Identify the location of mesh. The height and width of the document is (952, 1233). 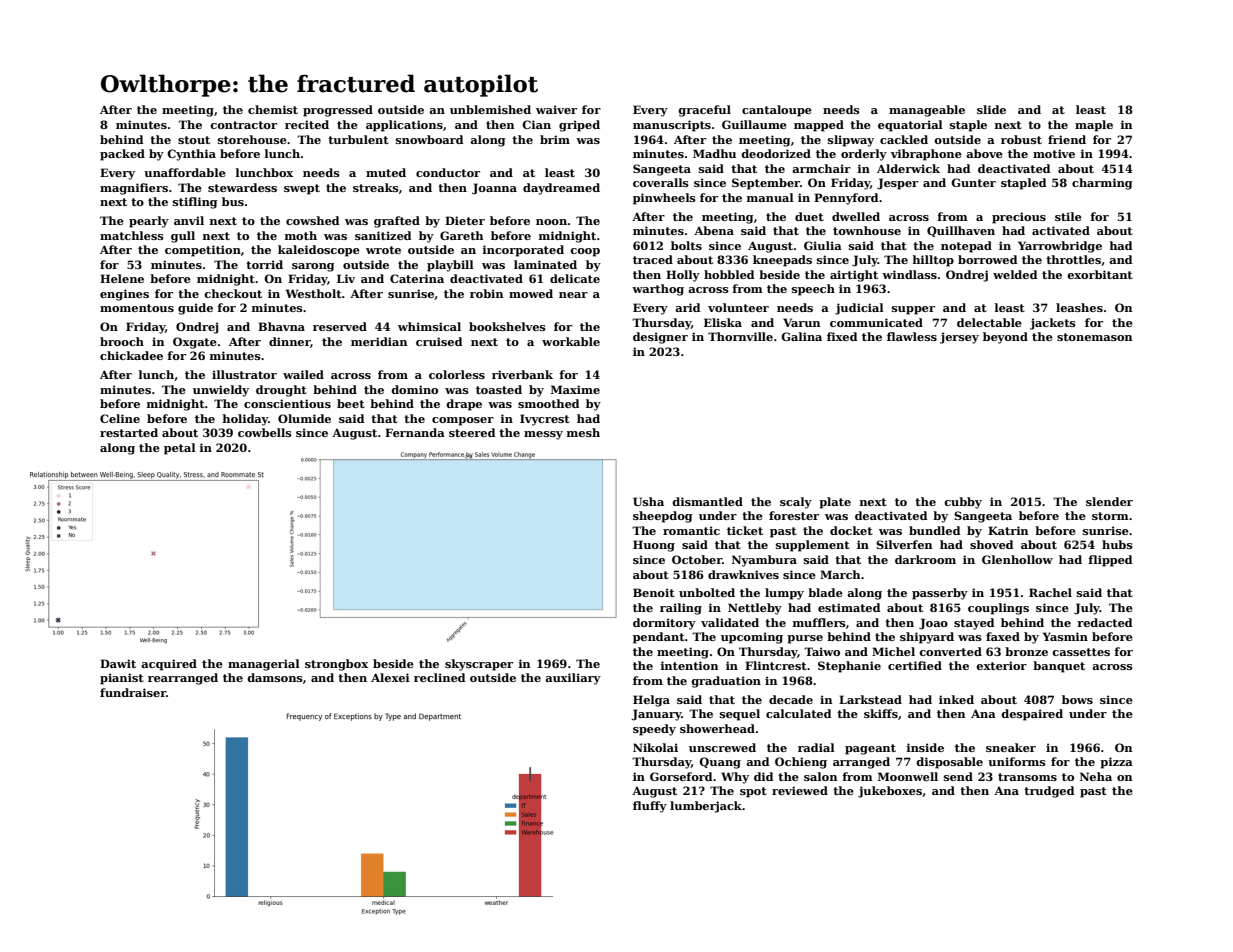
(583, 432).
